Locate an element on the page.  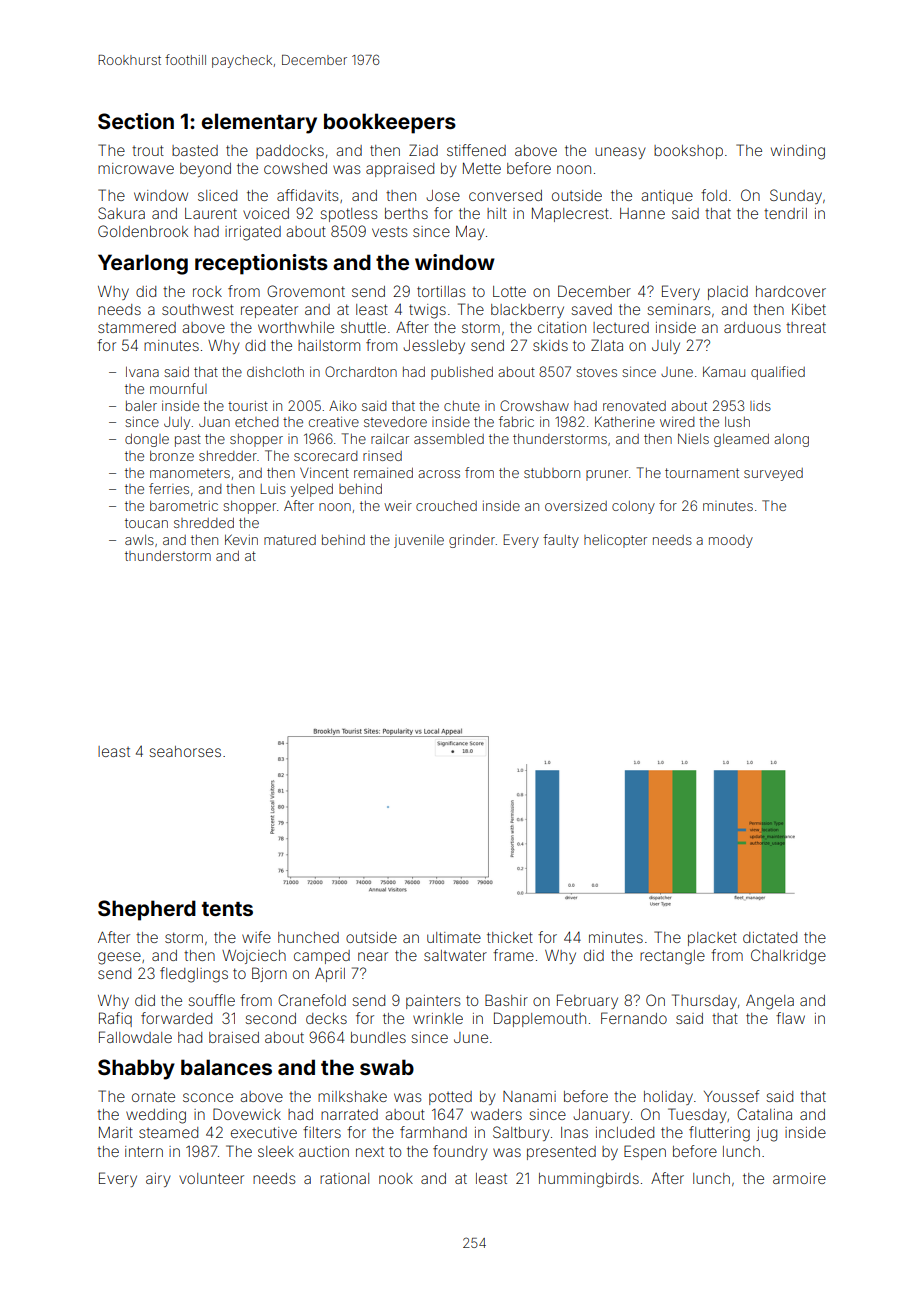
stiffened is located at coordinates (476, 150).
